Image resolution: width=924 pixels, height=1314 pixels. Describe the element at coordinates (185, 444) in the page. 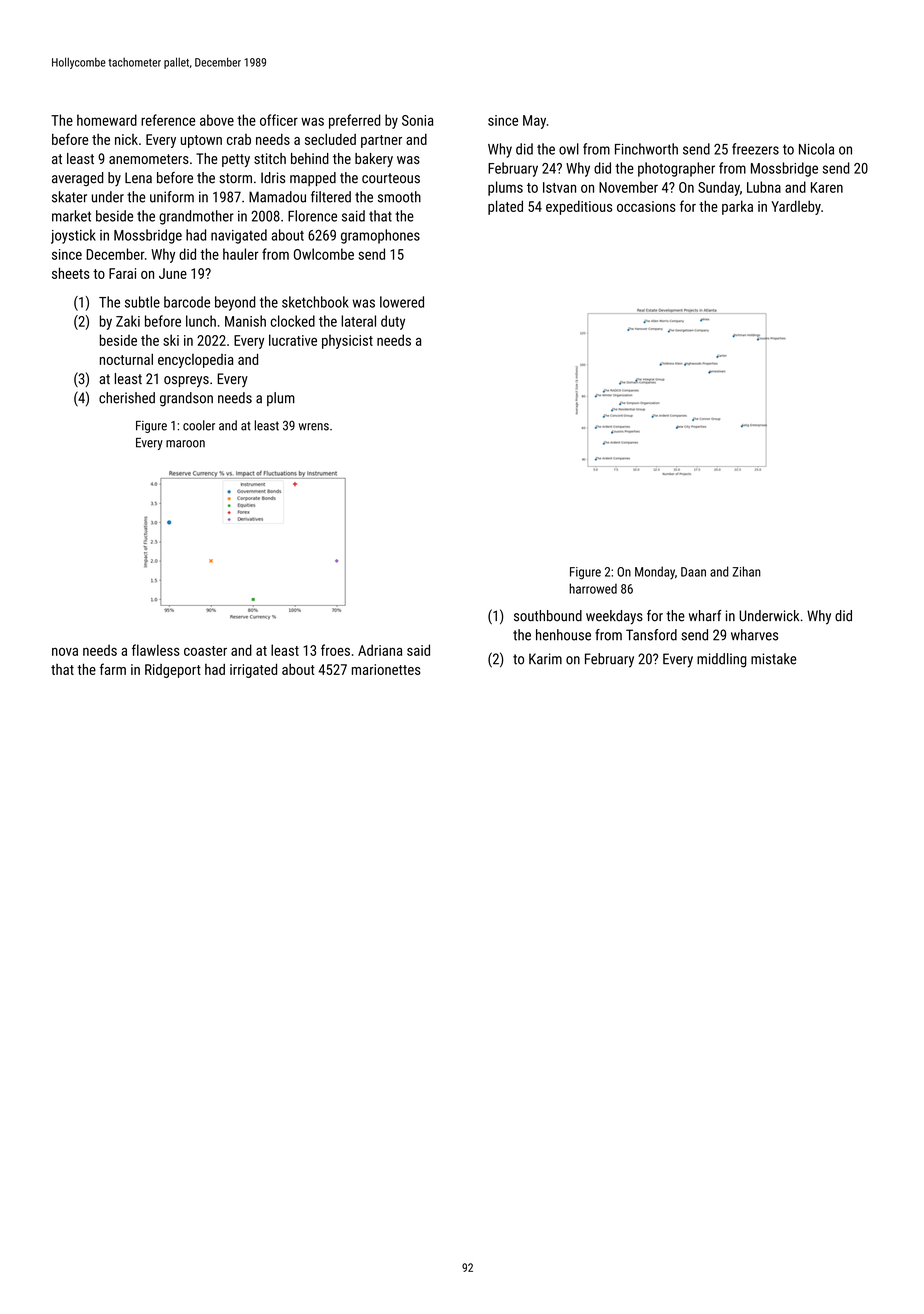

I see `maroon` at that location.
